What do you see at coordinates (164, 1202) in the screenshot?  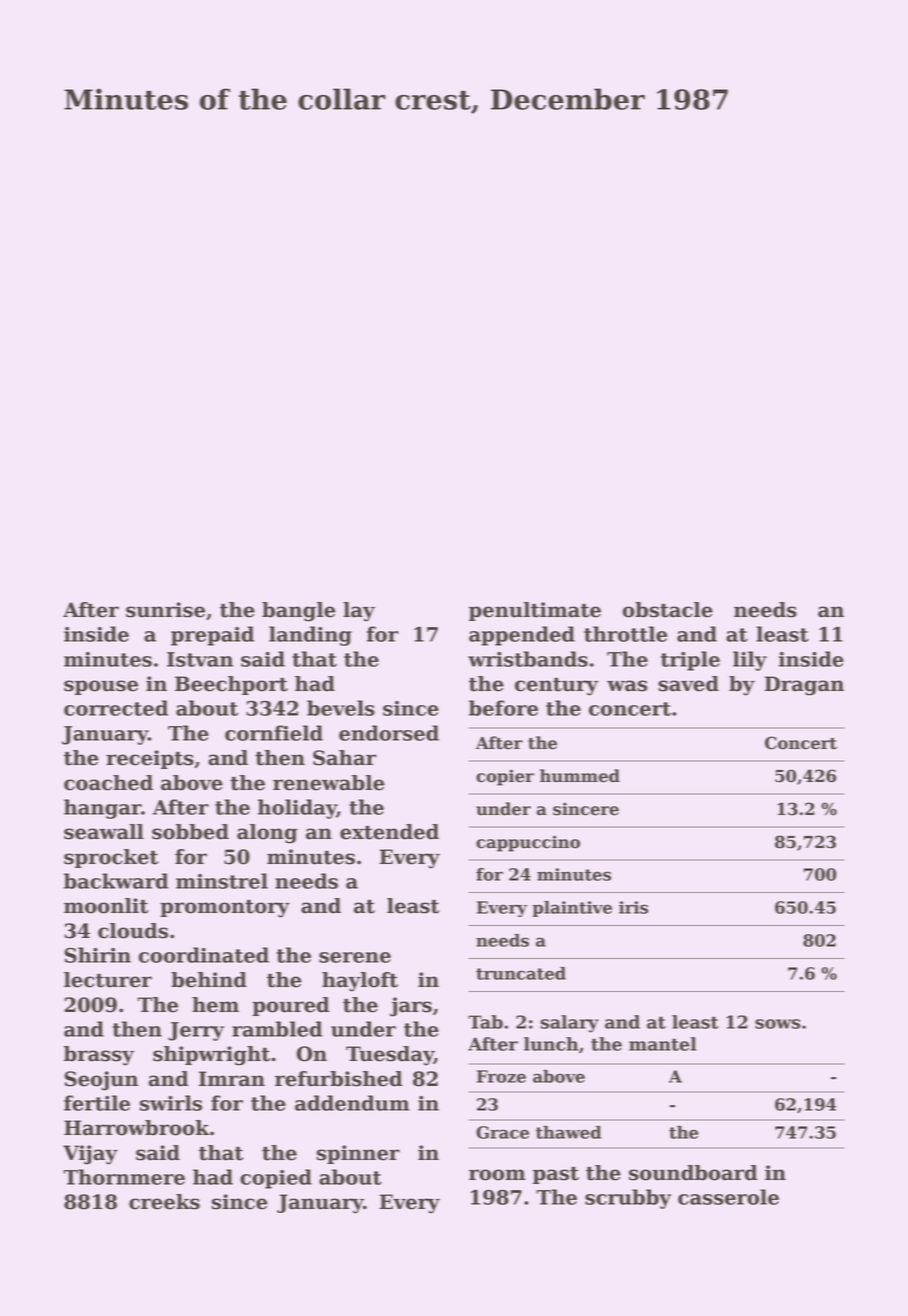 I see `creeks` at bounding box center [164, 1202].
